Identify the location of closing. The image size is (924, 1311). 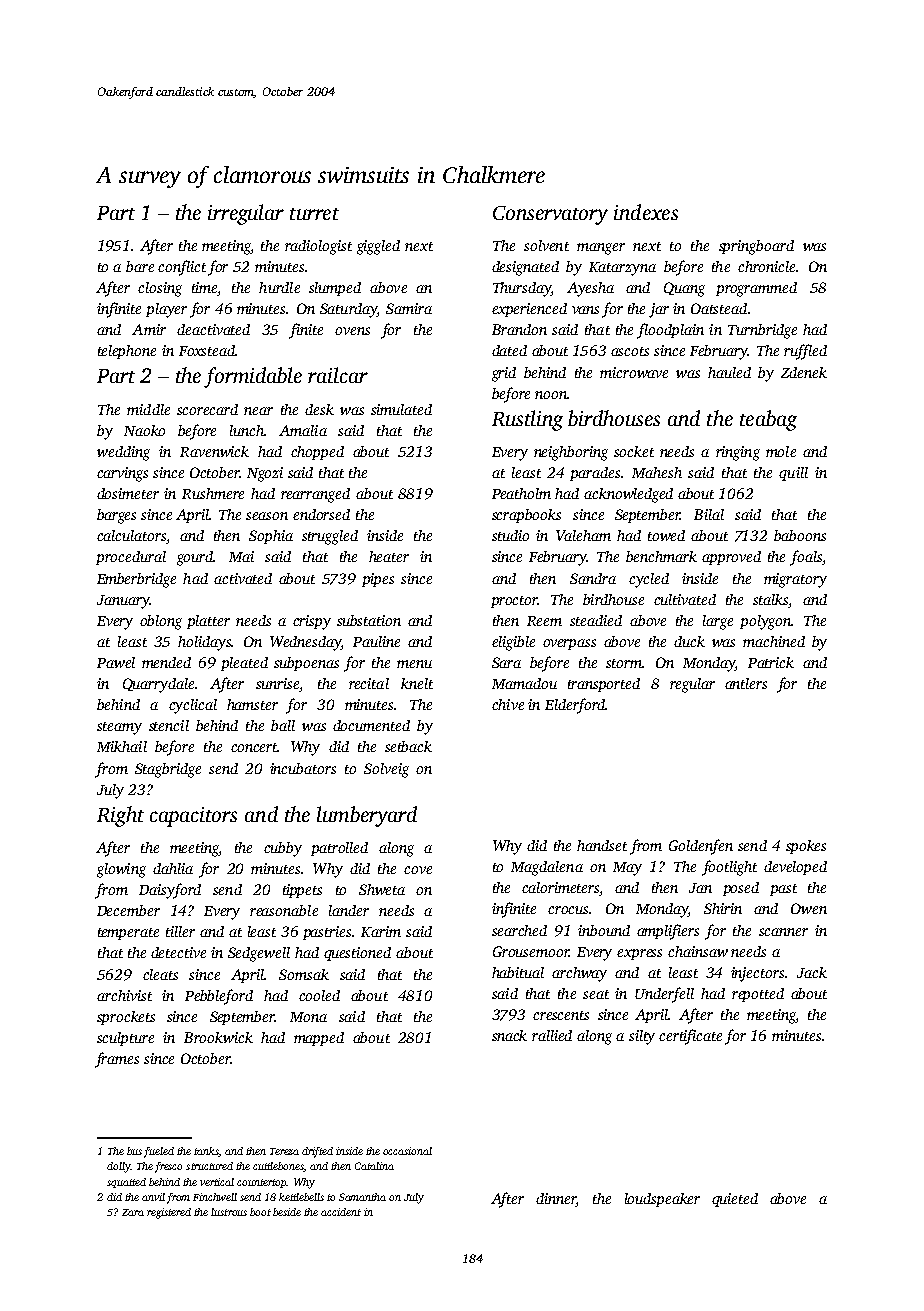
(160, 289).
